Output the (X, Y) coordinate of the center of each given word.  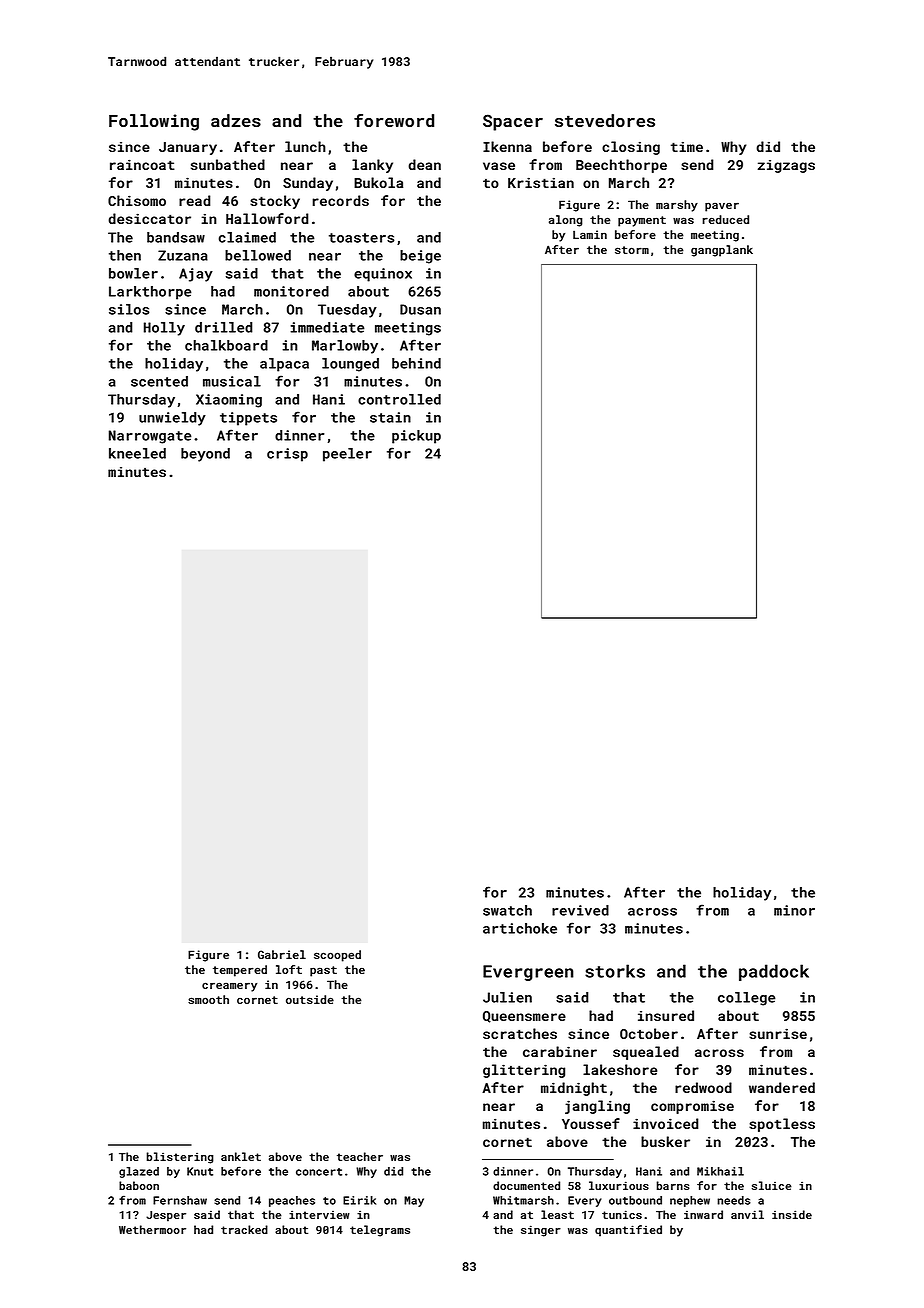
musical (232, 381)
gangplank (722, 251)
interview (319, 1214)
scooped (337, 956)
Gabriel (282, 954)
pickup (416, 437)
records (340, 200)
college (747, 999)
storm (632, 250)
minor (794, 910)
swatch (507, 910)
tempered (240, 971)
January (188, 148)
